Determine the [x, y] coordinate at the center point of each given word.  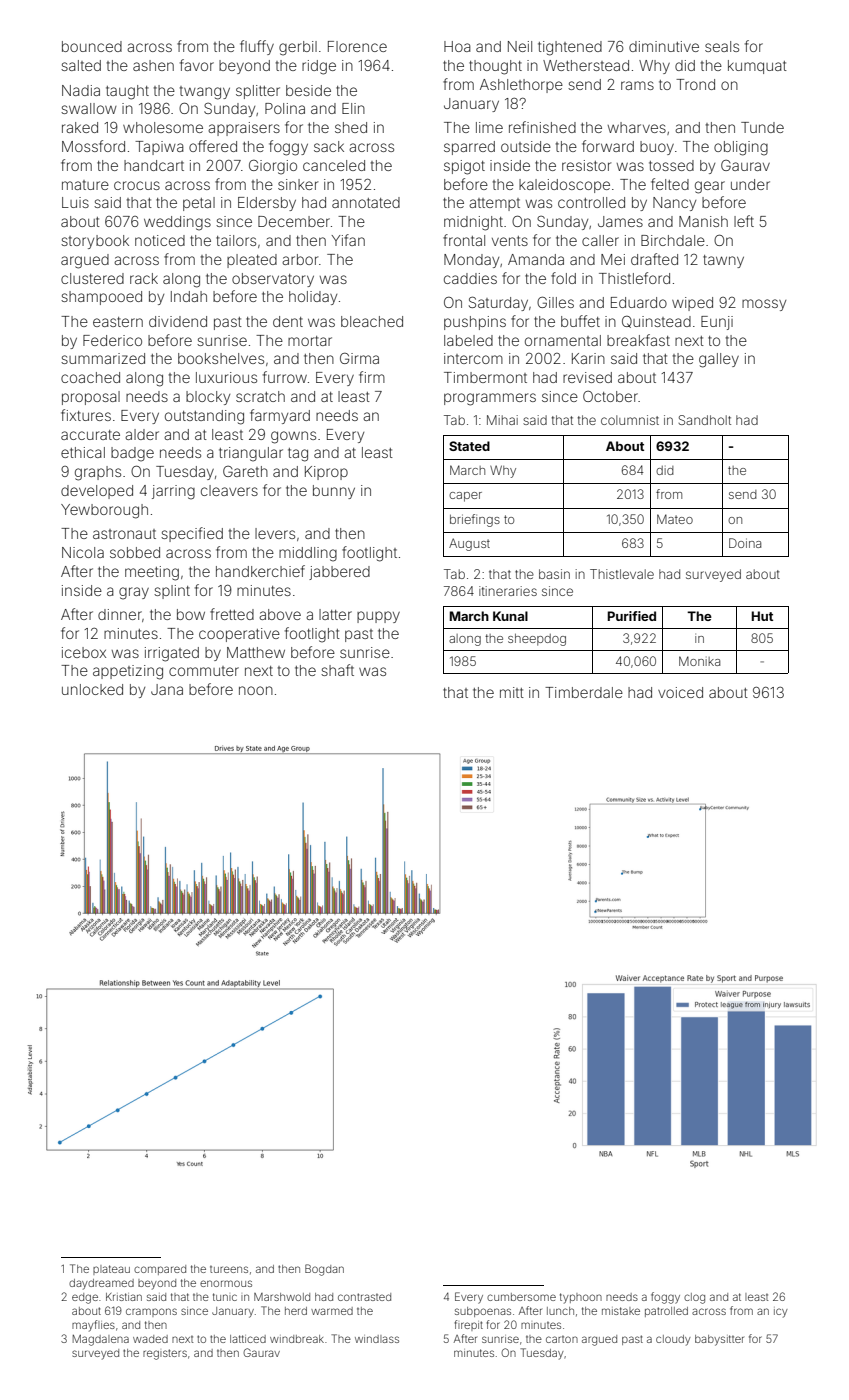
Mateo [675, 519]
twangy [205, 93]
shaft [337, 670]
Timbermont [485, 377]
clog [694, 1298]
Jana [167, 689]
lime [489, 127]
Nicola [83, 552]
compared [160, 1270]
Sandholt [705, 420]
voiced [680, 692]
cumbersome [521, 1297]
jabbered [339, 573]
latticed [248, 1339]
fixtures [86, 415]
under [750, 184]
